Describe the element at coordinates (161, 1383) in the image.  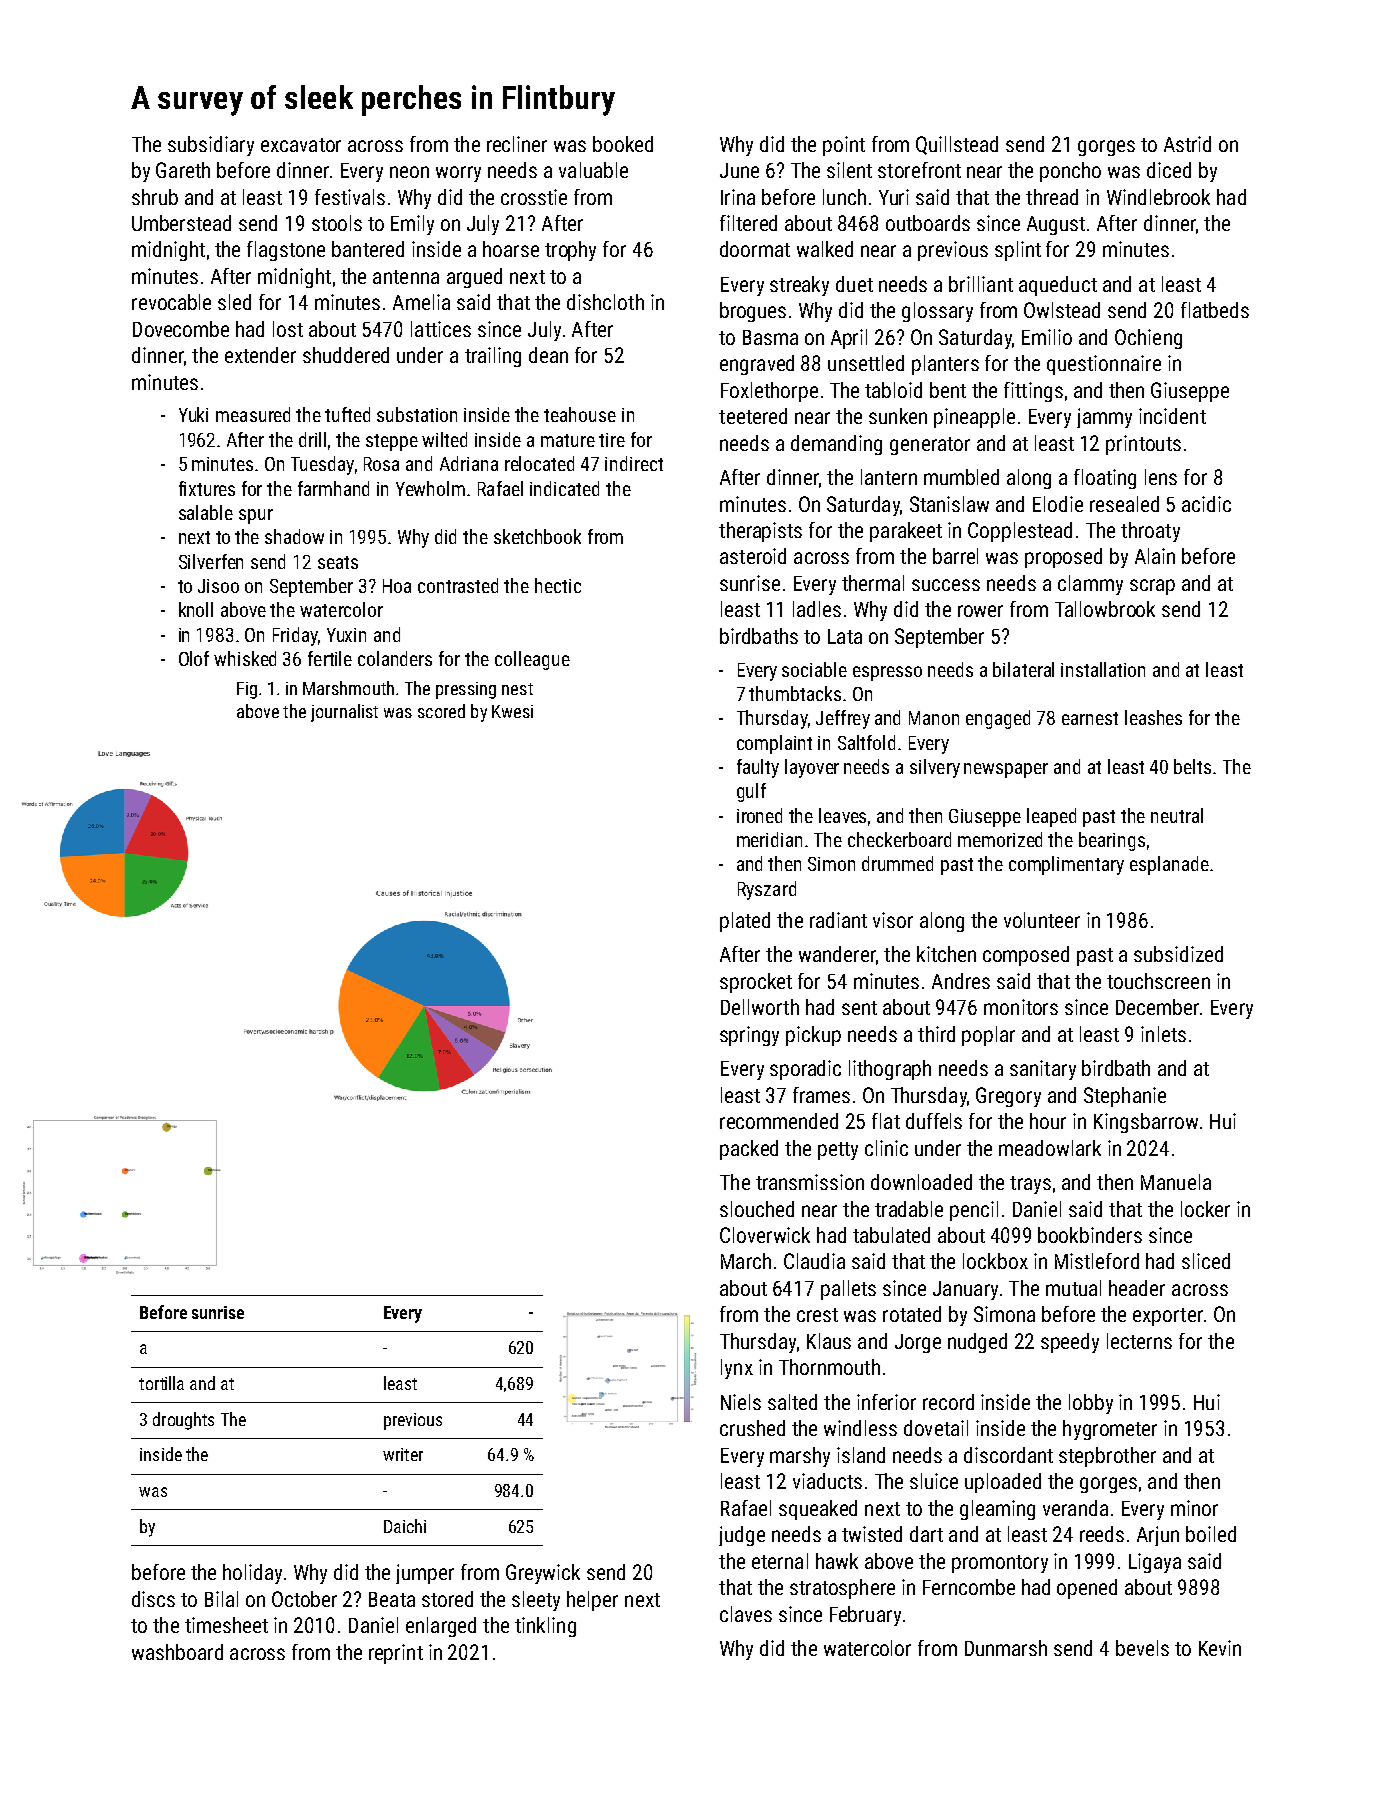
I see `tortilla` at that location.
